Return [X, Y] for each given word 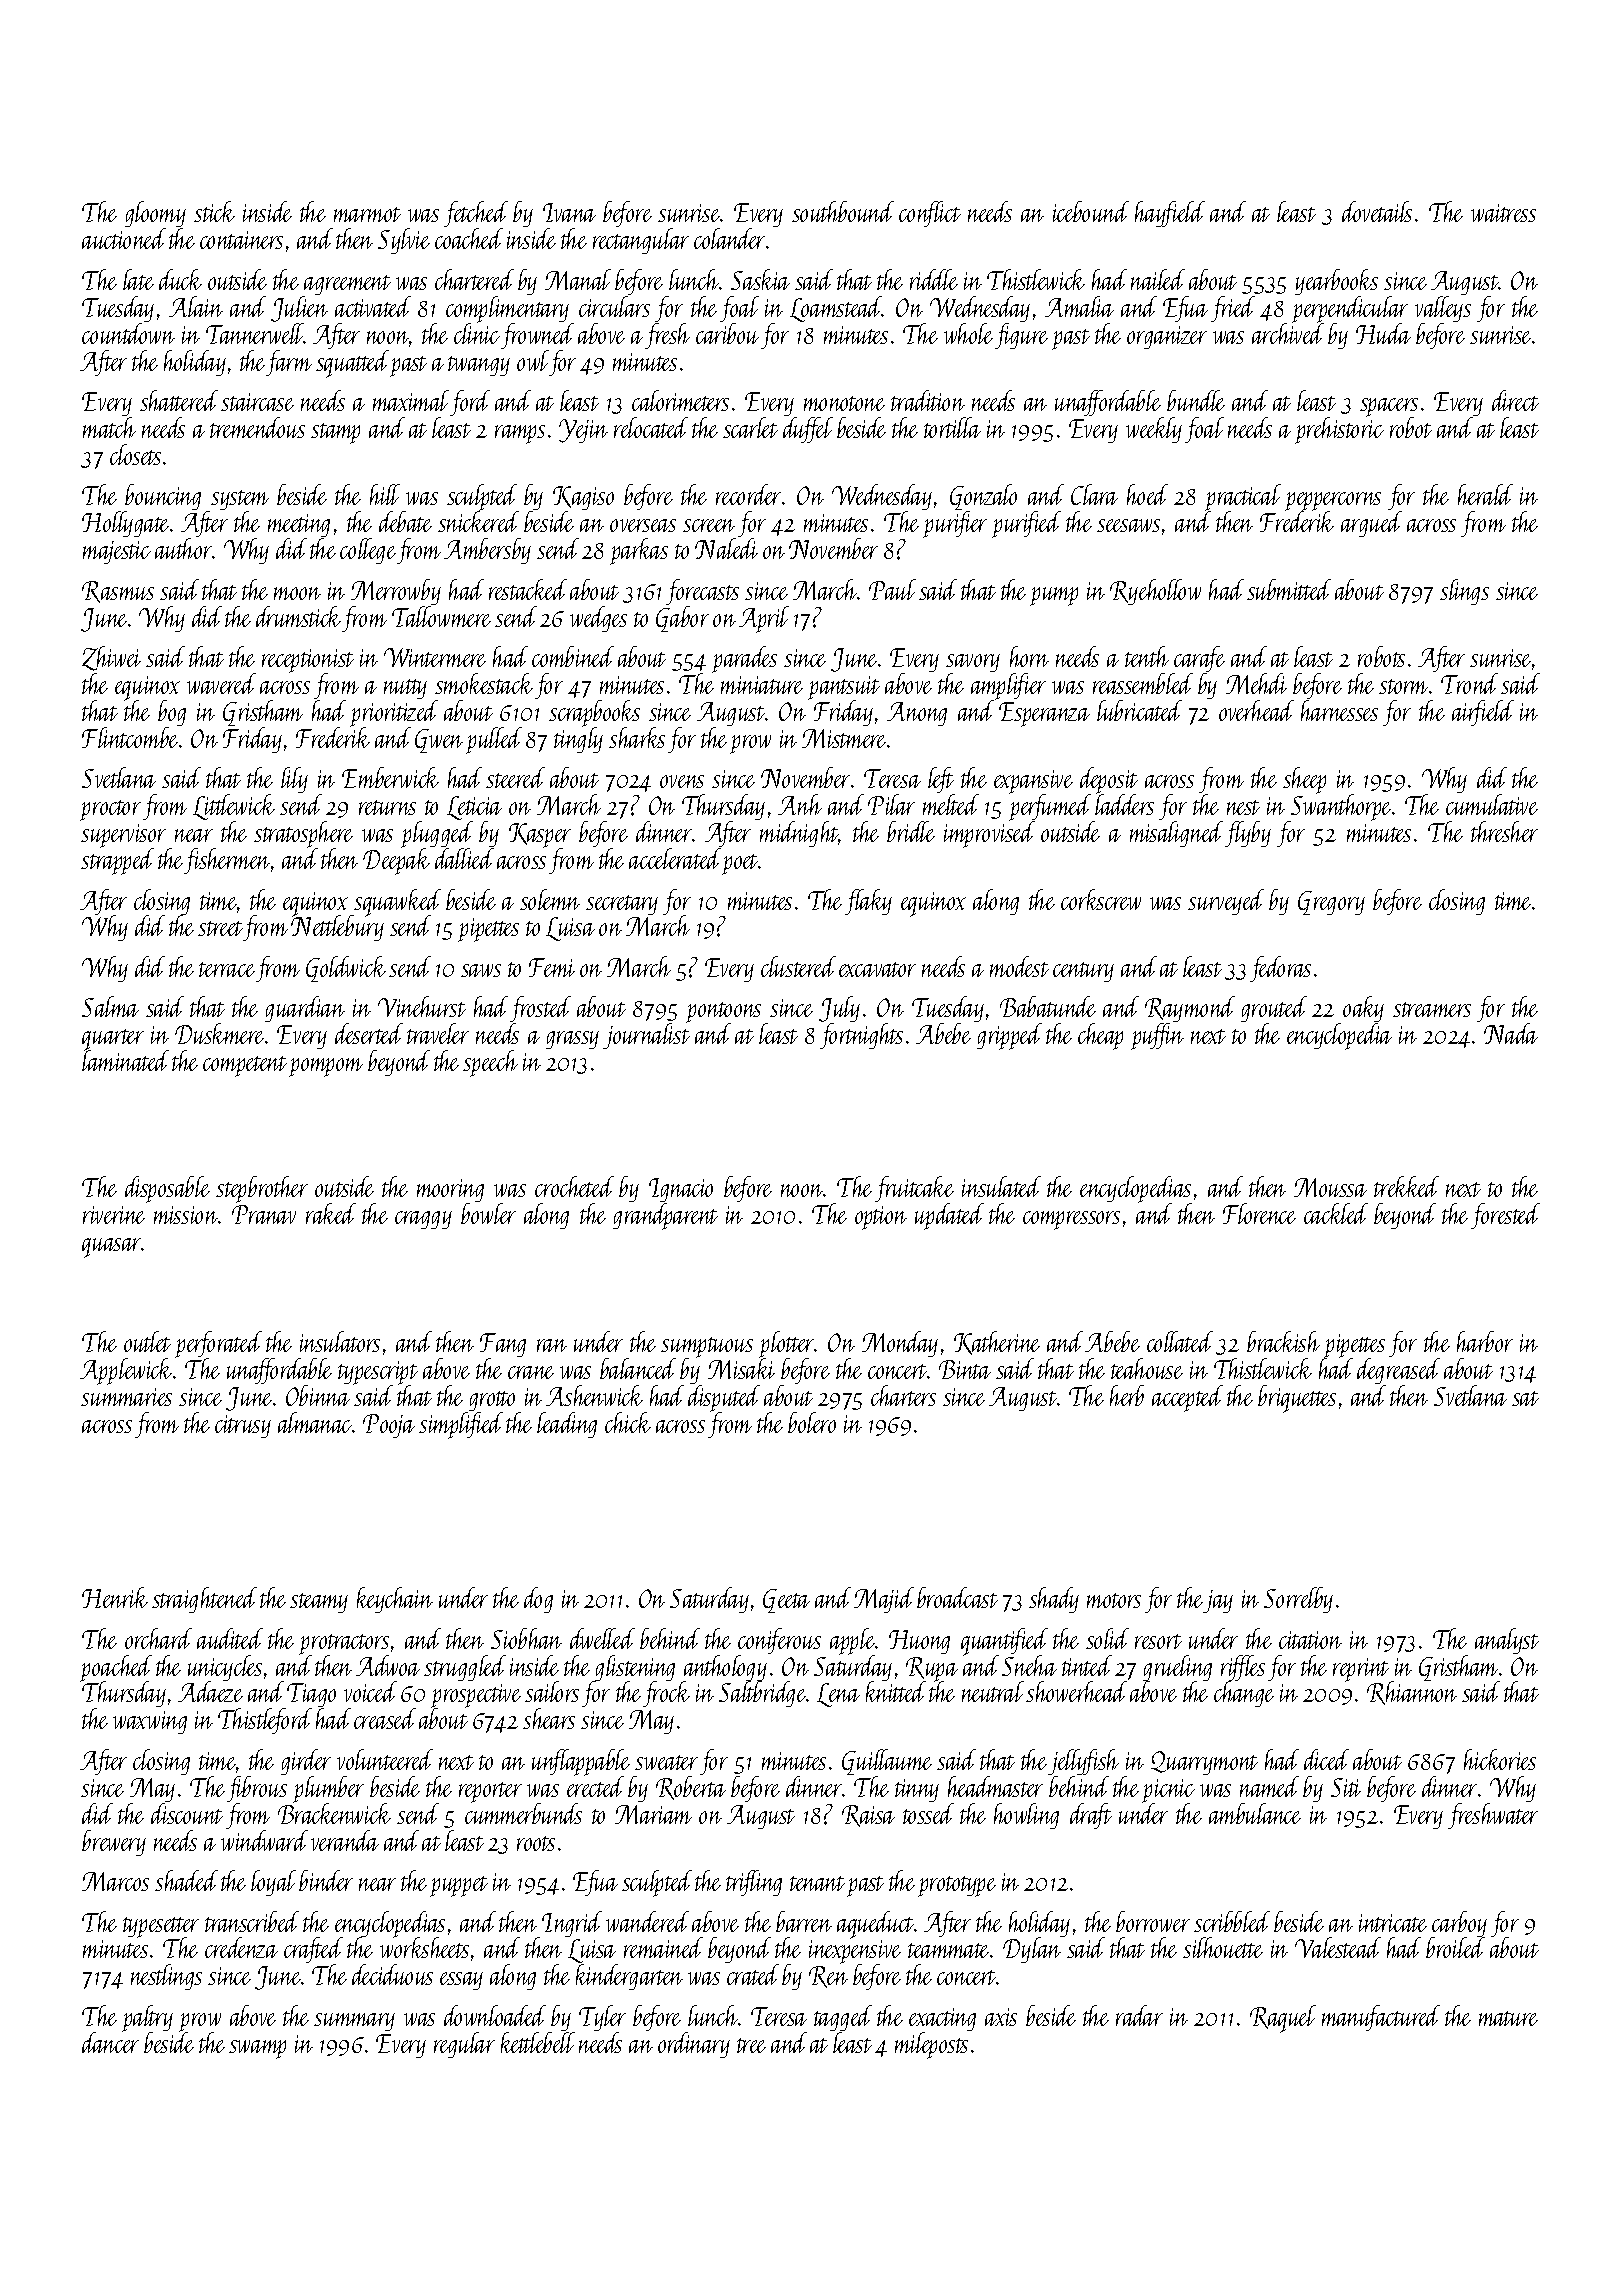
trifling [754, 1883]
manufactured [1381, 2018]
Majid [884, 1600]
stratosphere [303, 835]
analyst [1507, 1641]
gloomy [155, 214]
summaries [126, 1397]
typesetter [161, 1927]
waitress [1503, 213]
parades [744, 659]
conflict [930, 214]
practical [1243, 498]
